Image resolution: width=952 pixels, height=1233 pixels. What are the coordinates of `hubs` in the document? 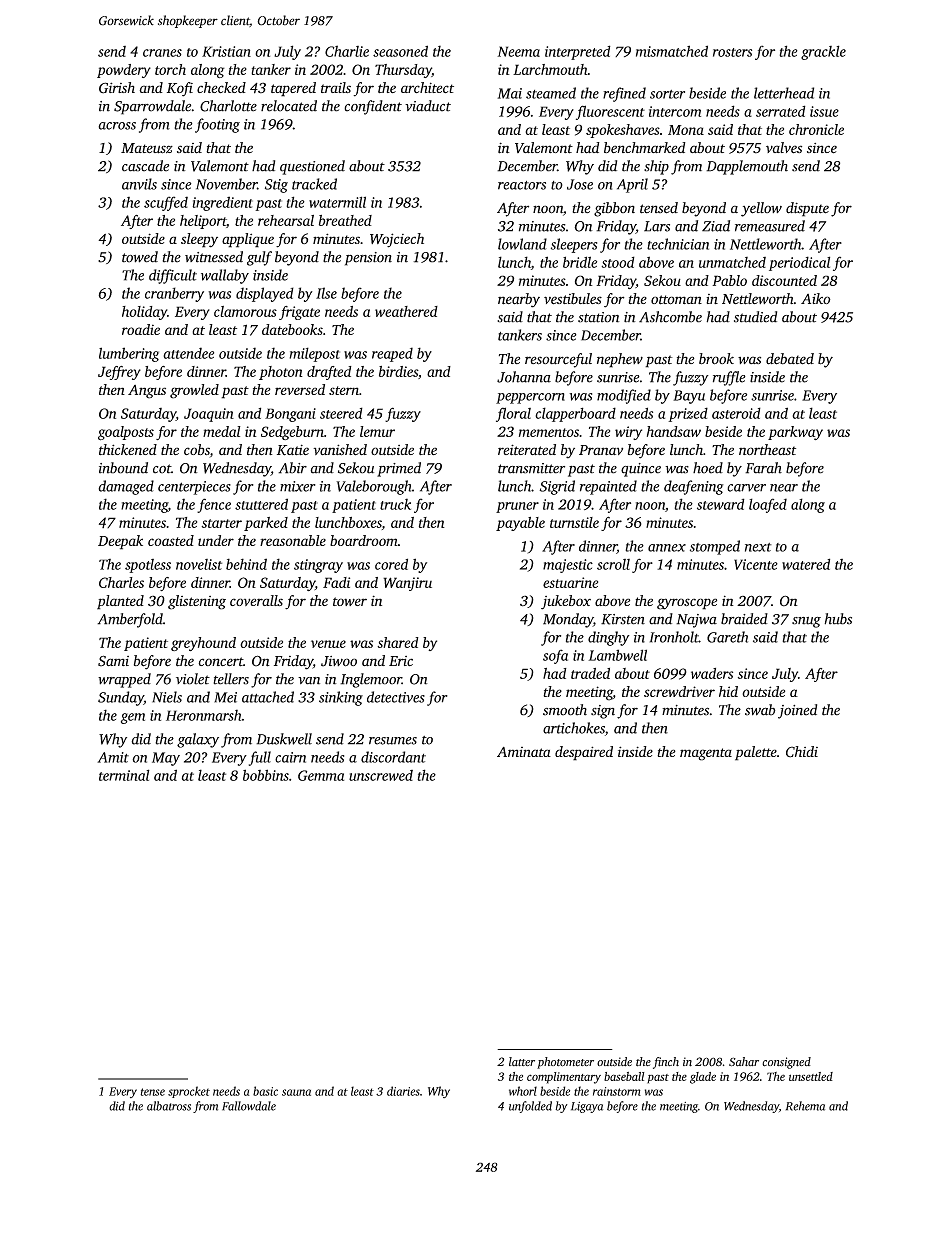 It's located at (838, 619).
